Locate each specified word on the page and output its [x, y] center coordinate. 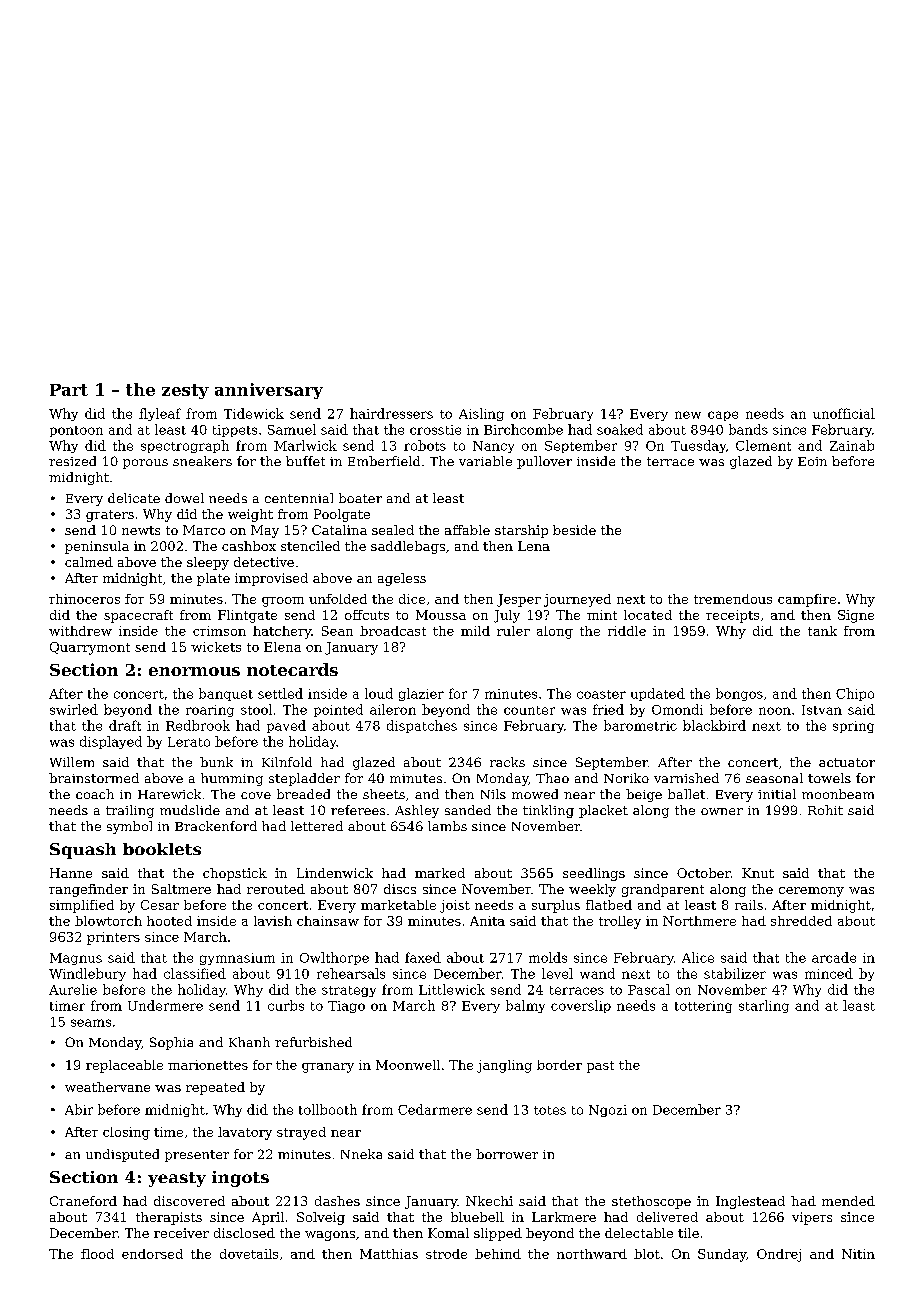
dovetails [249, 1254]
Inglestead [750, 1202]
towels [829, 778]
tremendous [733, 599]
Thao [552, 778]
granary [328, 1068]
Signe [856, 616]
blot [647, 1254]
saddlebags [408, 547]
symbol [129, 827]
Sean [337, 631]
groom [283, 602]
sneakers [202, 461]
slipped [498, 1234]
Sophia [171, 1043]
